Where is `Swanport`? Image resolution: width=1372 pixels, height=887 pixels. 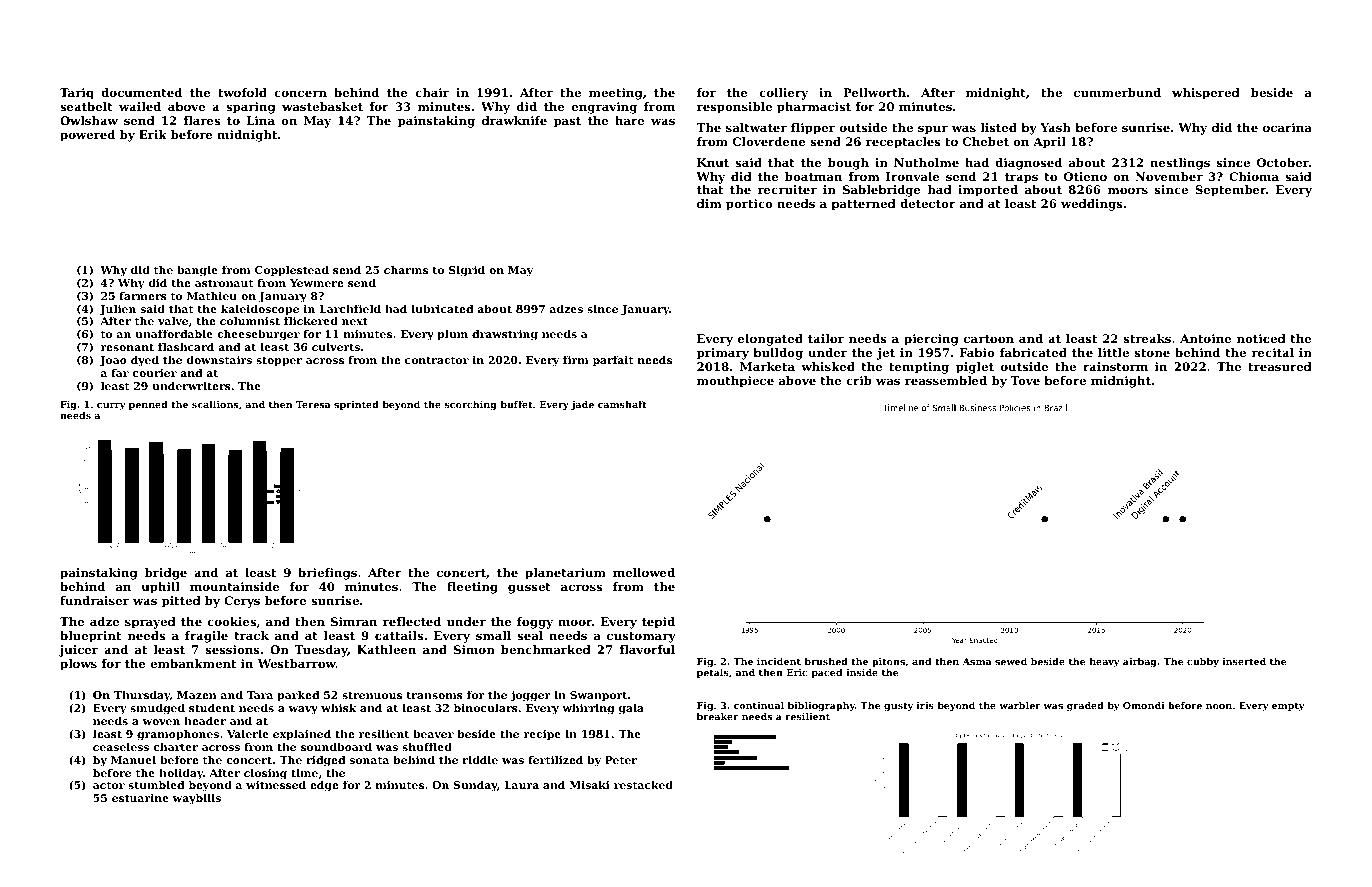
Swanport is located at coordinates (598, 696).
